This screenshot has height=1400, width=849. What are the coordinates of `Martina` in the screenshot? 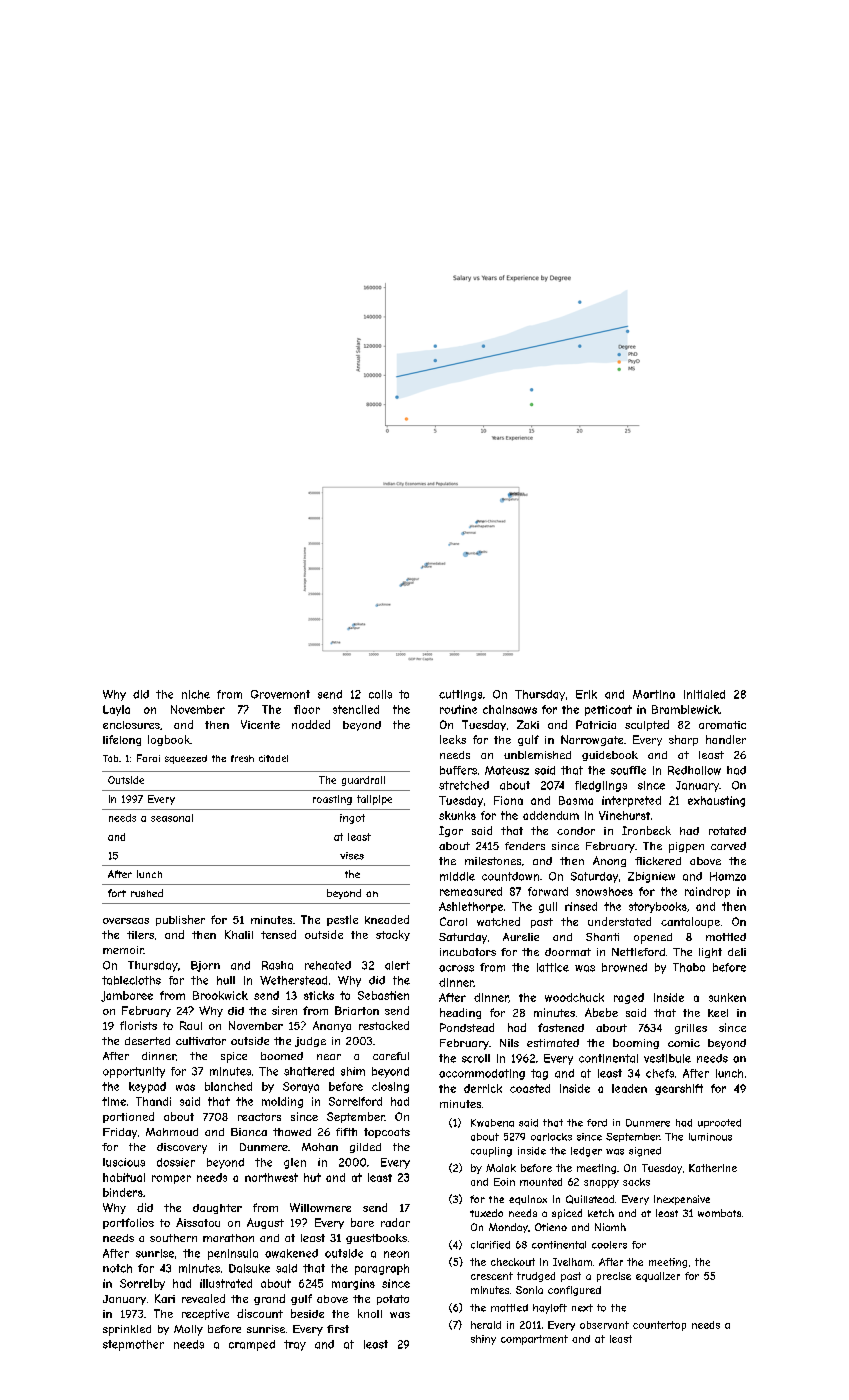 It's located at (654, 694).
